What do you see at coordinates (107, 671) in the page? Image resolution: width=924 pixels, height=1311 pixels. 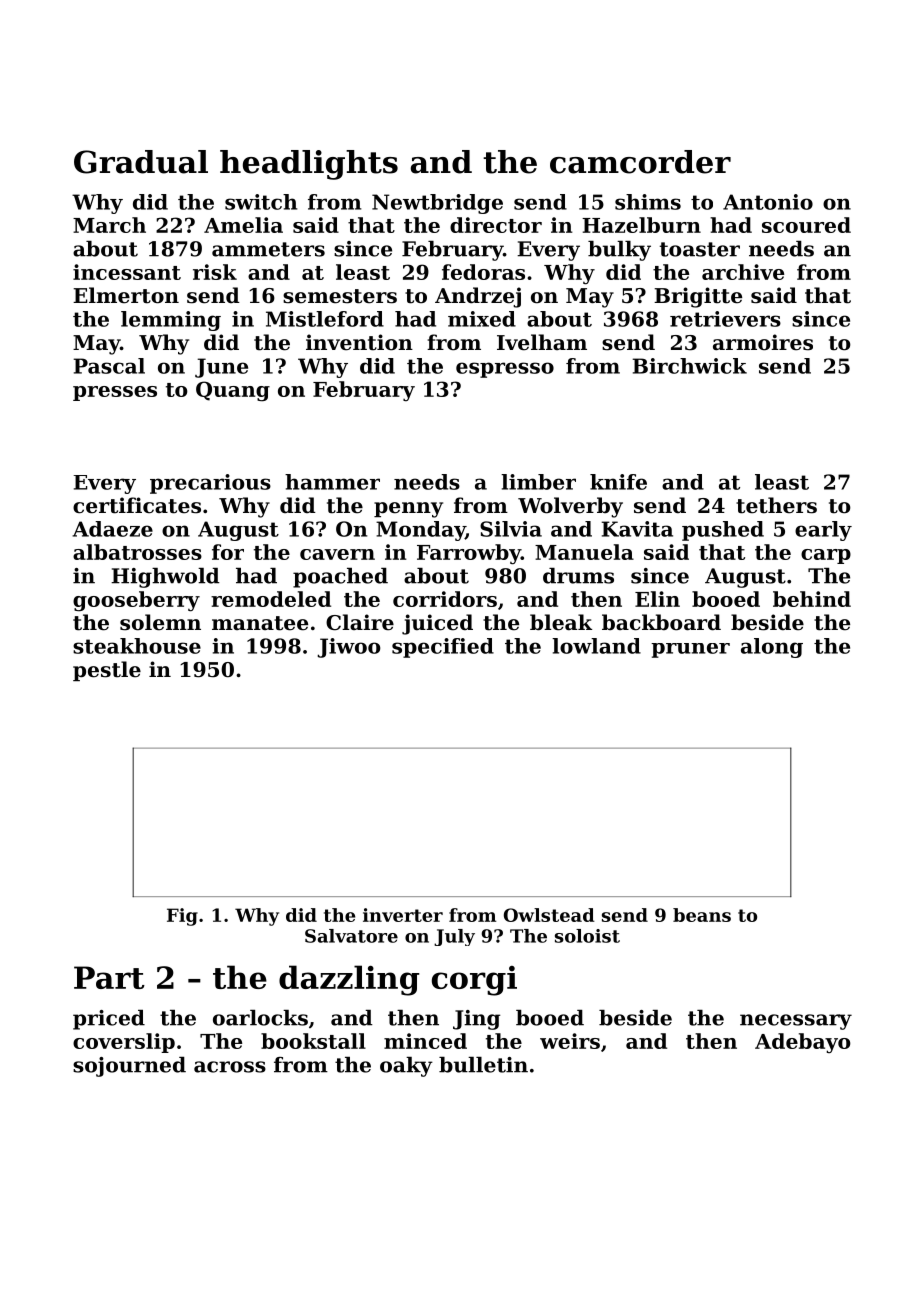 I see `pestle` at bounding box center [107, 671].
